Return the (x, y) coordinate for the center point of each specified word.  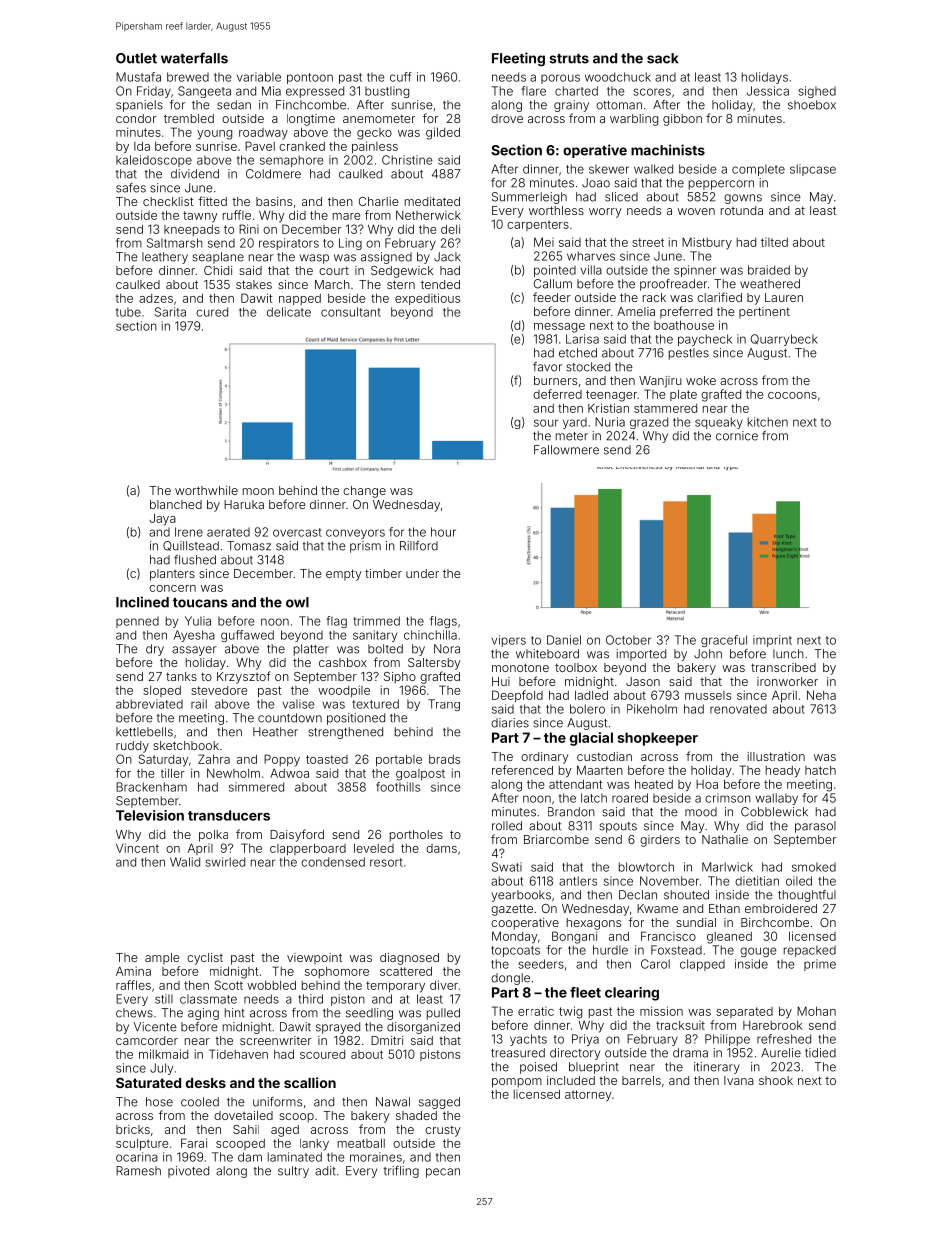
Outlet (136, 58)
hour (443, 532)
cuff (401, 77)
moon (258, 491)
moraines (376, 1157)
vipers (508, 641)
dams (441, 848)
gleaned (729, 938)
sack (663, 58)
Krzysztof (244, 677)
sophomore (337, 972)
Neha (821, 695)
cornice (737, 436)
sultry (293, 1172)
